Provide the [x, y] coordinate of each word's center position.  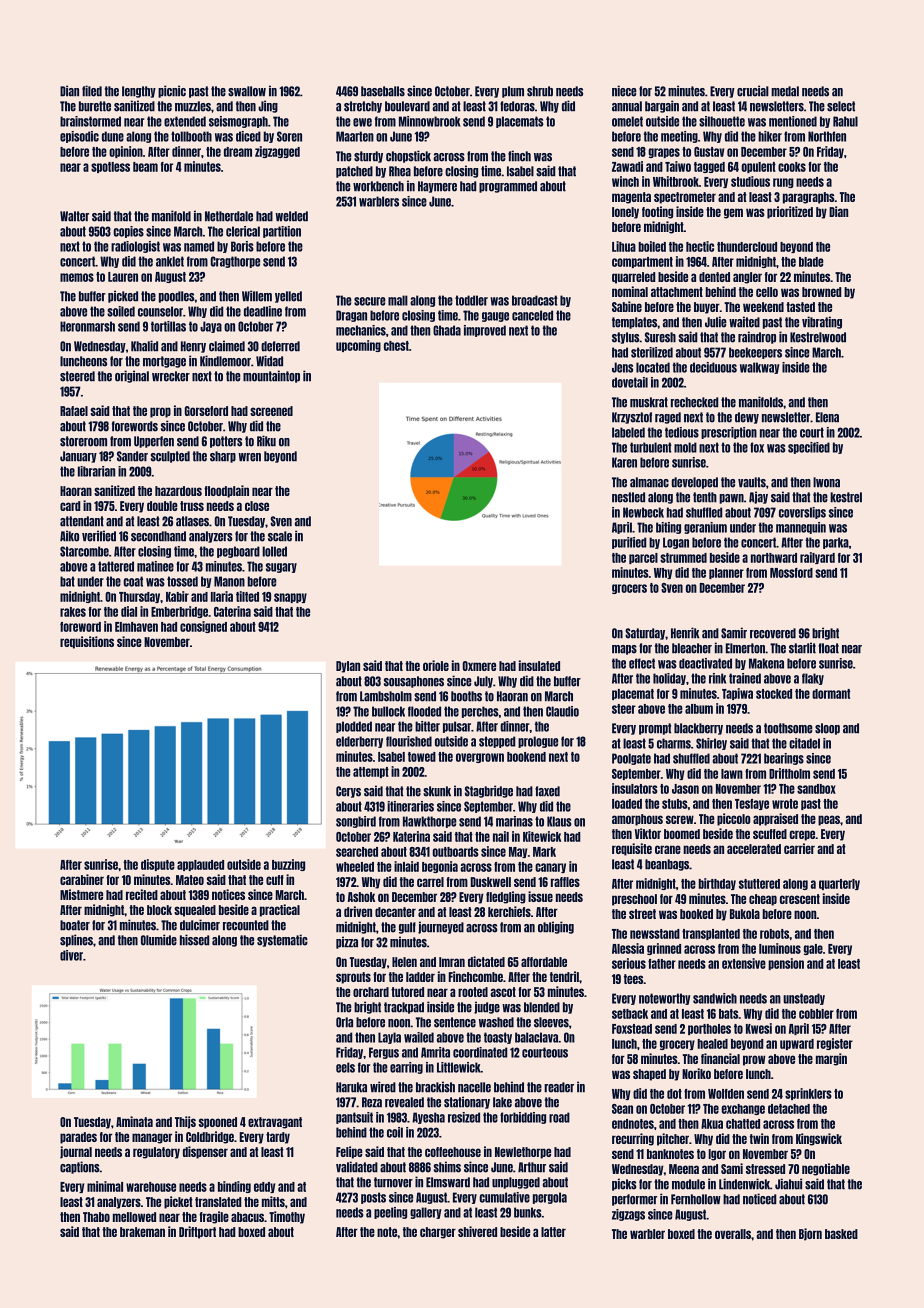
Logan [676, 543]
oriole [436, 665]
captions [80, 1167]
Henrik [685, 633]
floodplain [226, 491]
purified [629, 543]
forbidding [523, 1118]
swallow [247, 91]
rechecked [695, 402]
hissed [195, 940]
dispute [158, 865]
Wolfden [726, 1094]
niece [624, 91]
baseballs [383, 91]
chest [396, 346]
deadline [263, 311]
